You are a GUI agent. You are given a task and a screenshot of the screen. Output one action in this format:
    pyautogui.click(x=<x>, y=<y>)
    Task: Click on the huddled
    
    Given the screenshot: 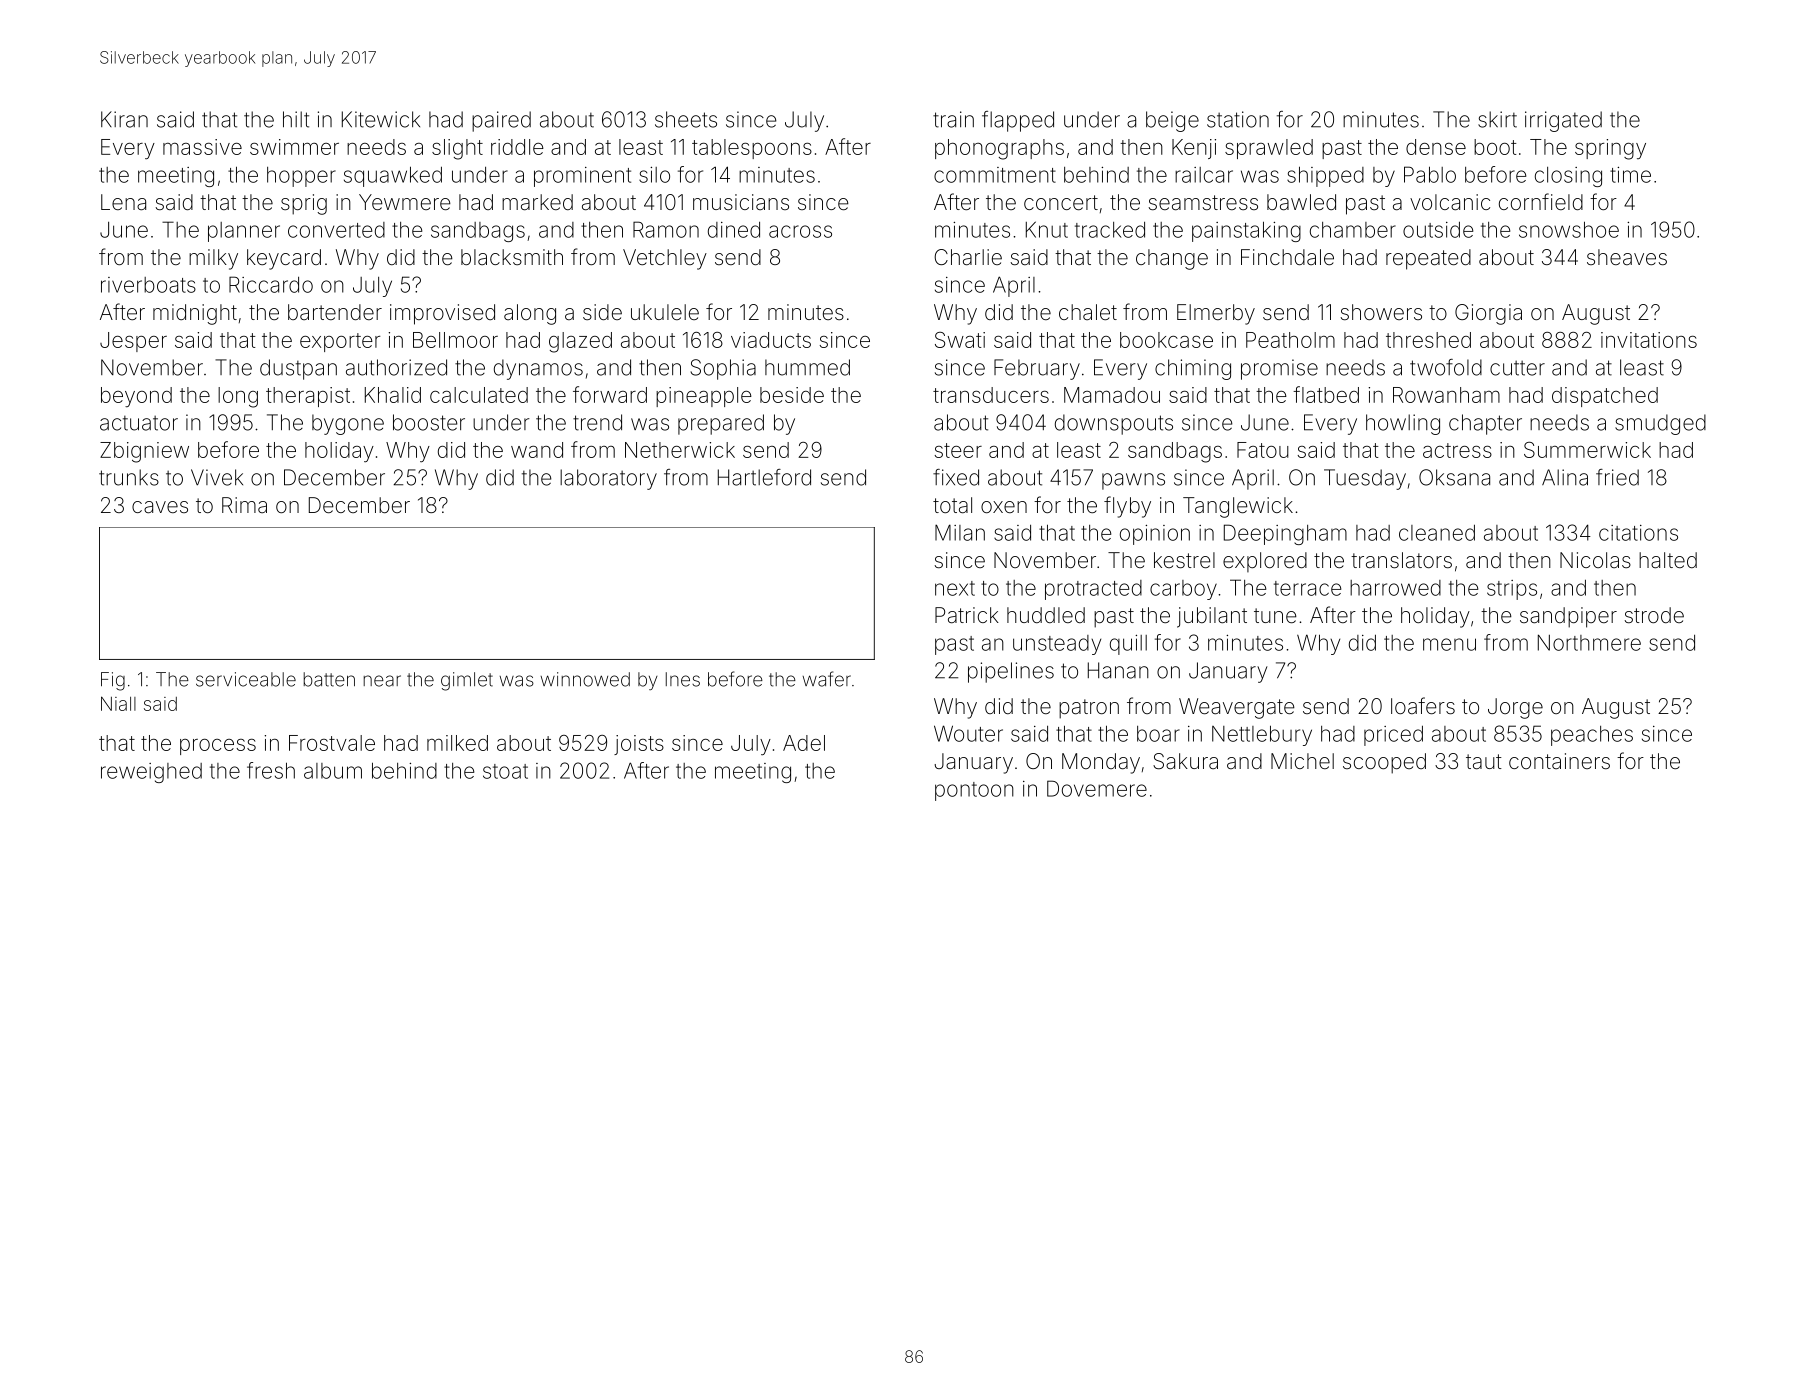 What is the action you would take?
    pyautogui.click(x=1046, y=615)
